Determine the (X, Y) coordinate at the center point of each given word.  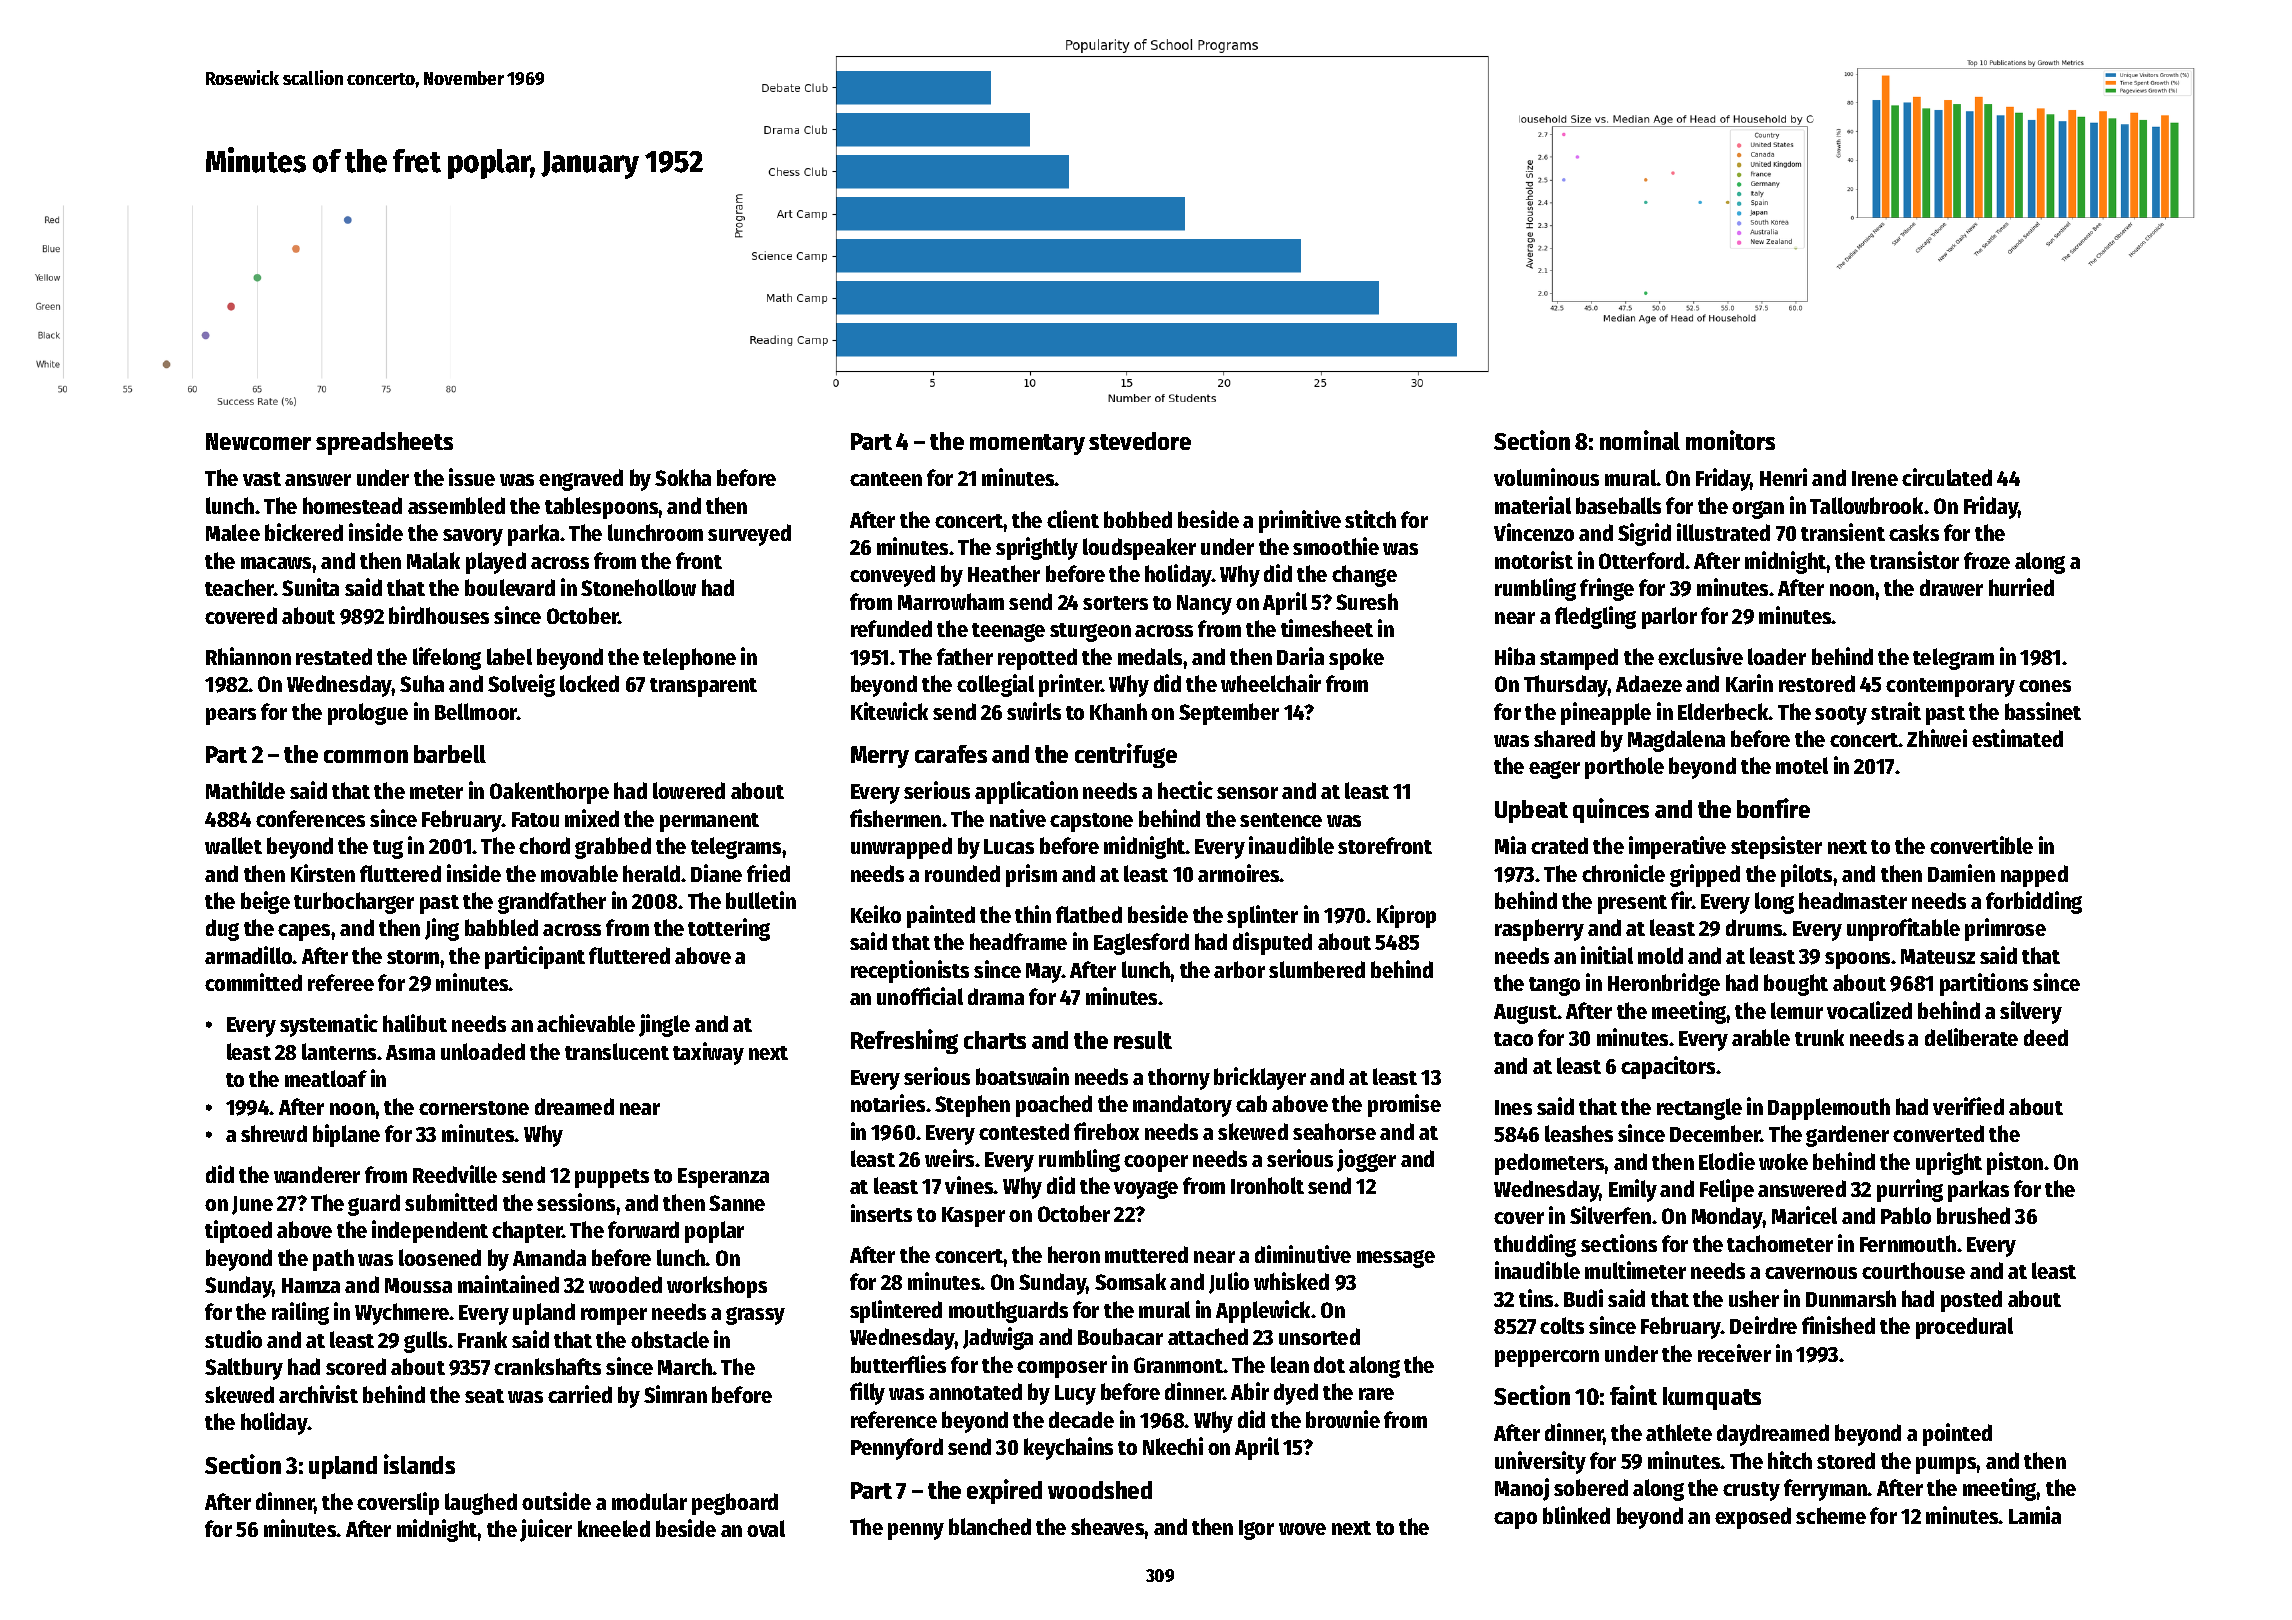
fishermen (895, 818)
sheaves (1108, 1526)
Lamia (2035, 1515)
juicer (546, 1530)
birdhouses (439, 615)
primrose (2005, 929)
